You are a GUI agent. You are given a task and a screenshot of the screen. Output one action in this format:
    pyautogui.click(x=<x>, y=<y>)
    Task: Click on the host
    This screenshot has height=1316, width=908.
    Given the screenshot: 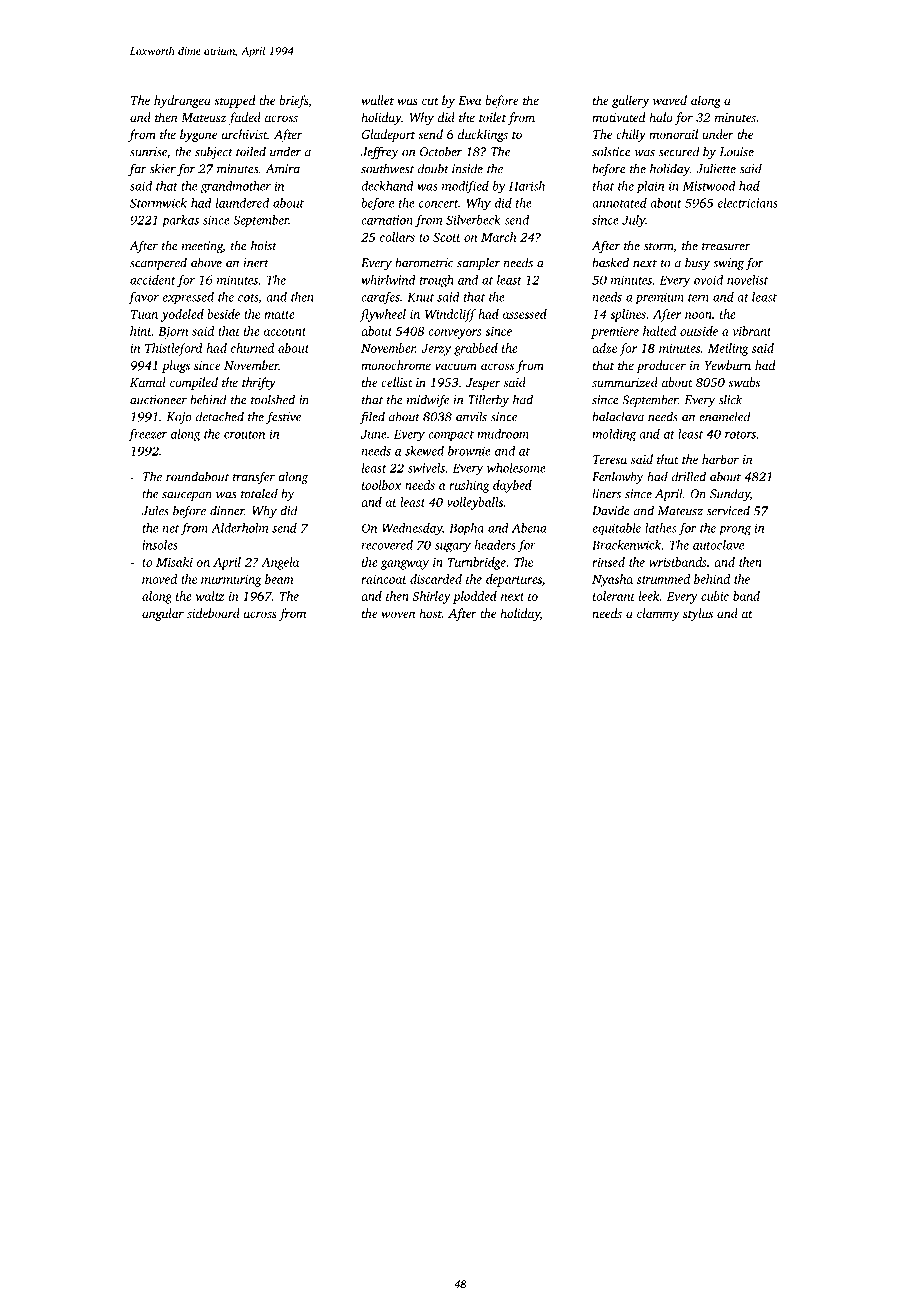 What is the action you would take?
    pyautogui.click(x=430, y=613)
